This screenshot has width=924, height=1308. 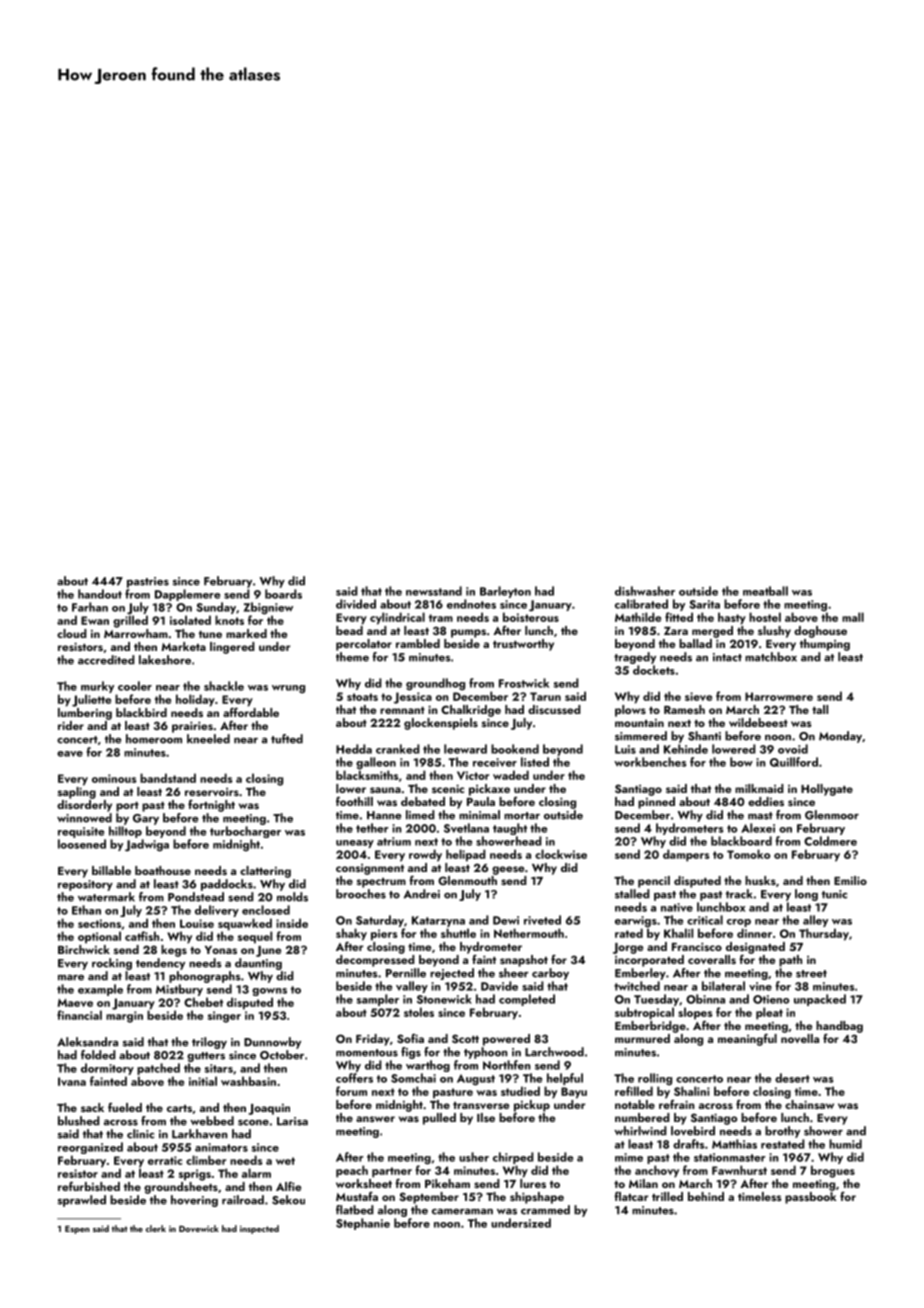 What do you see at coordinates (513, 1158) in the screenshot?
I see `chirped` at bounding box center [513, 1158].
